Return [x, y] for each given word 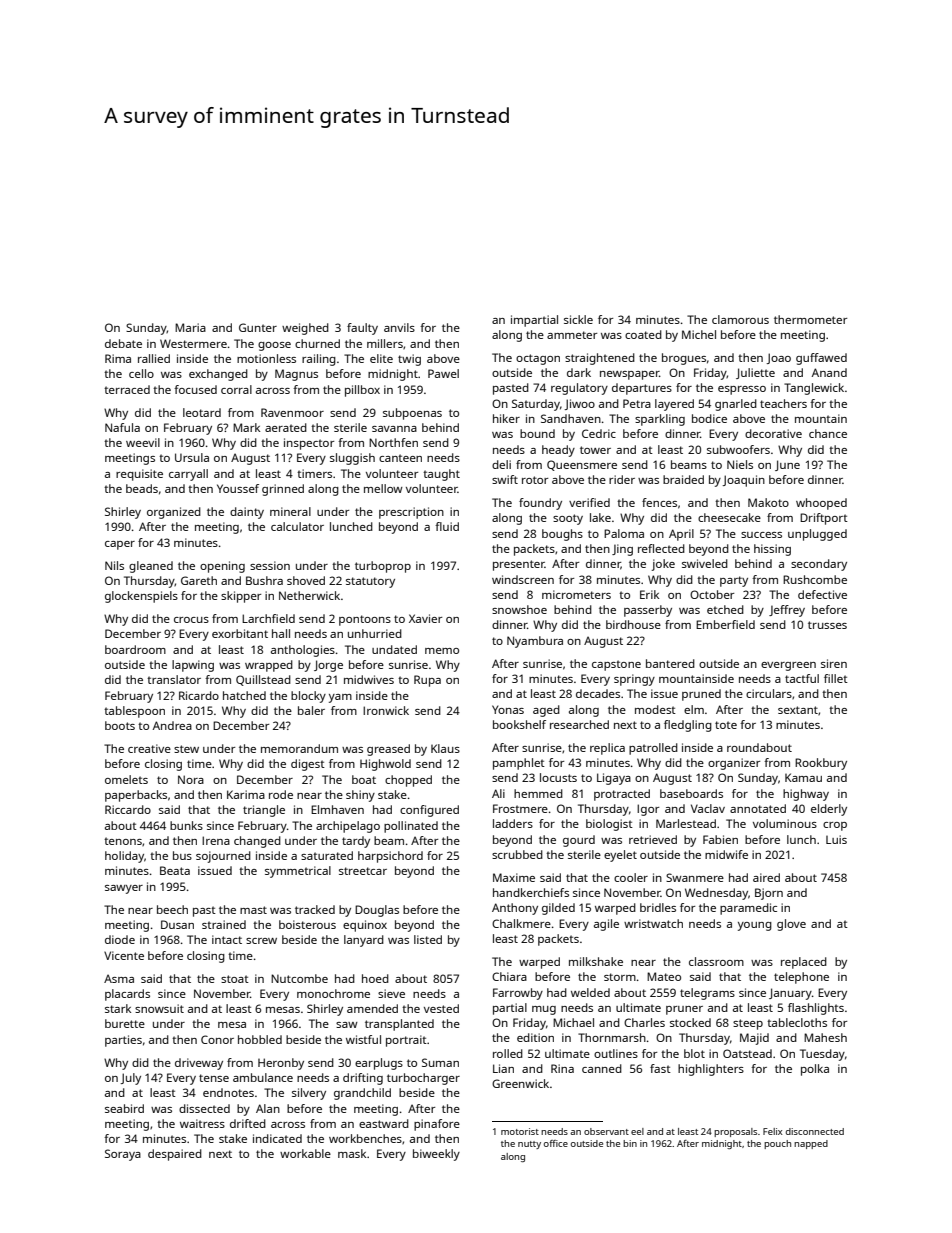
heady [558, 451]
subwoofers [738, 449]
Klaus [445, 748]
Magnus [296, 375]
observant [606, 1131]
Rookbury [821, 764]
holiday [124, 857]
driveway [199, 1064]
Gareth [199, 580]
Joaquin [744, 481]
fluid [447, 526]
